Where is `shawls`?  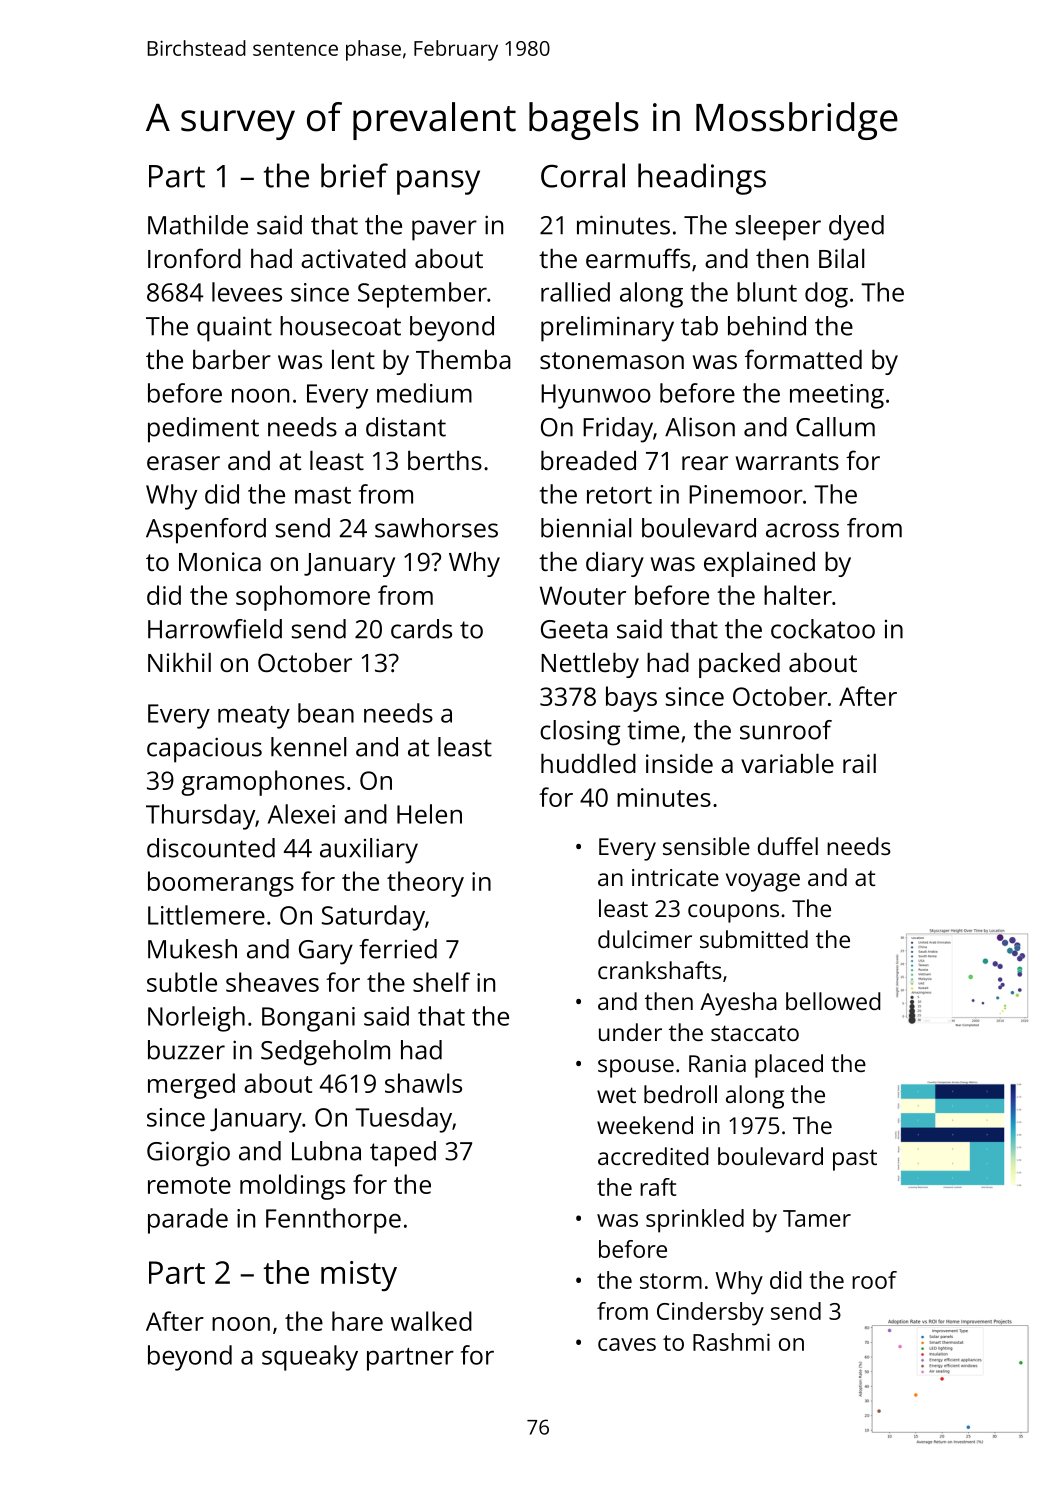
shawls is located at coordinates (423, 1083).
